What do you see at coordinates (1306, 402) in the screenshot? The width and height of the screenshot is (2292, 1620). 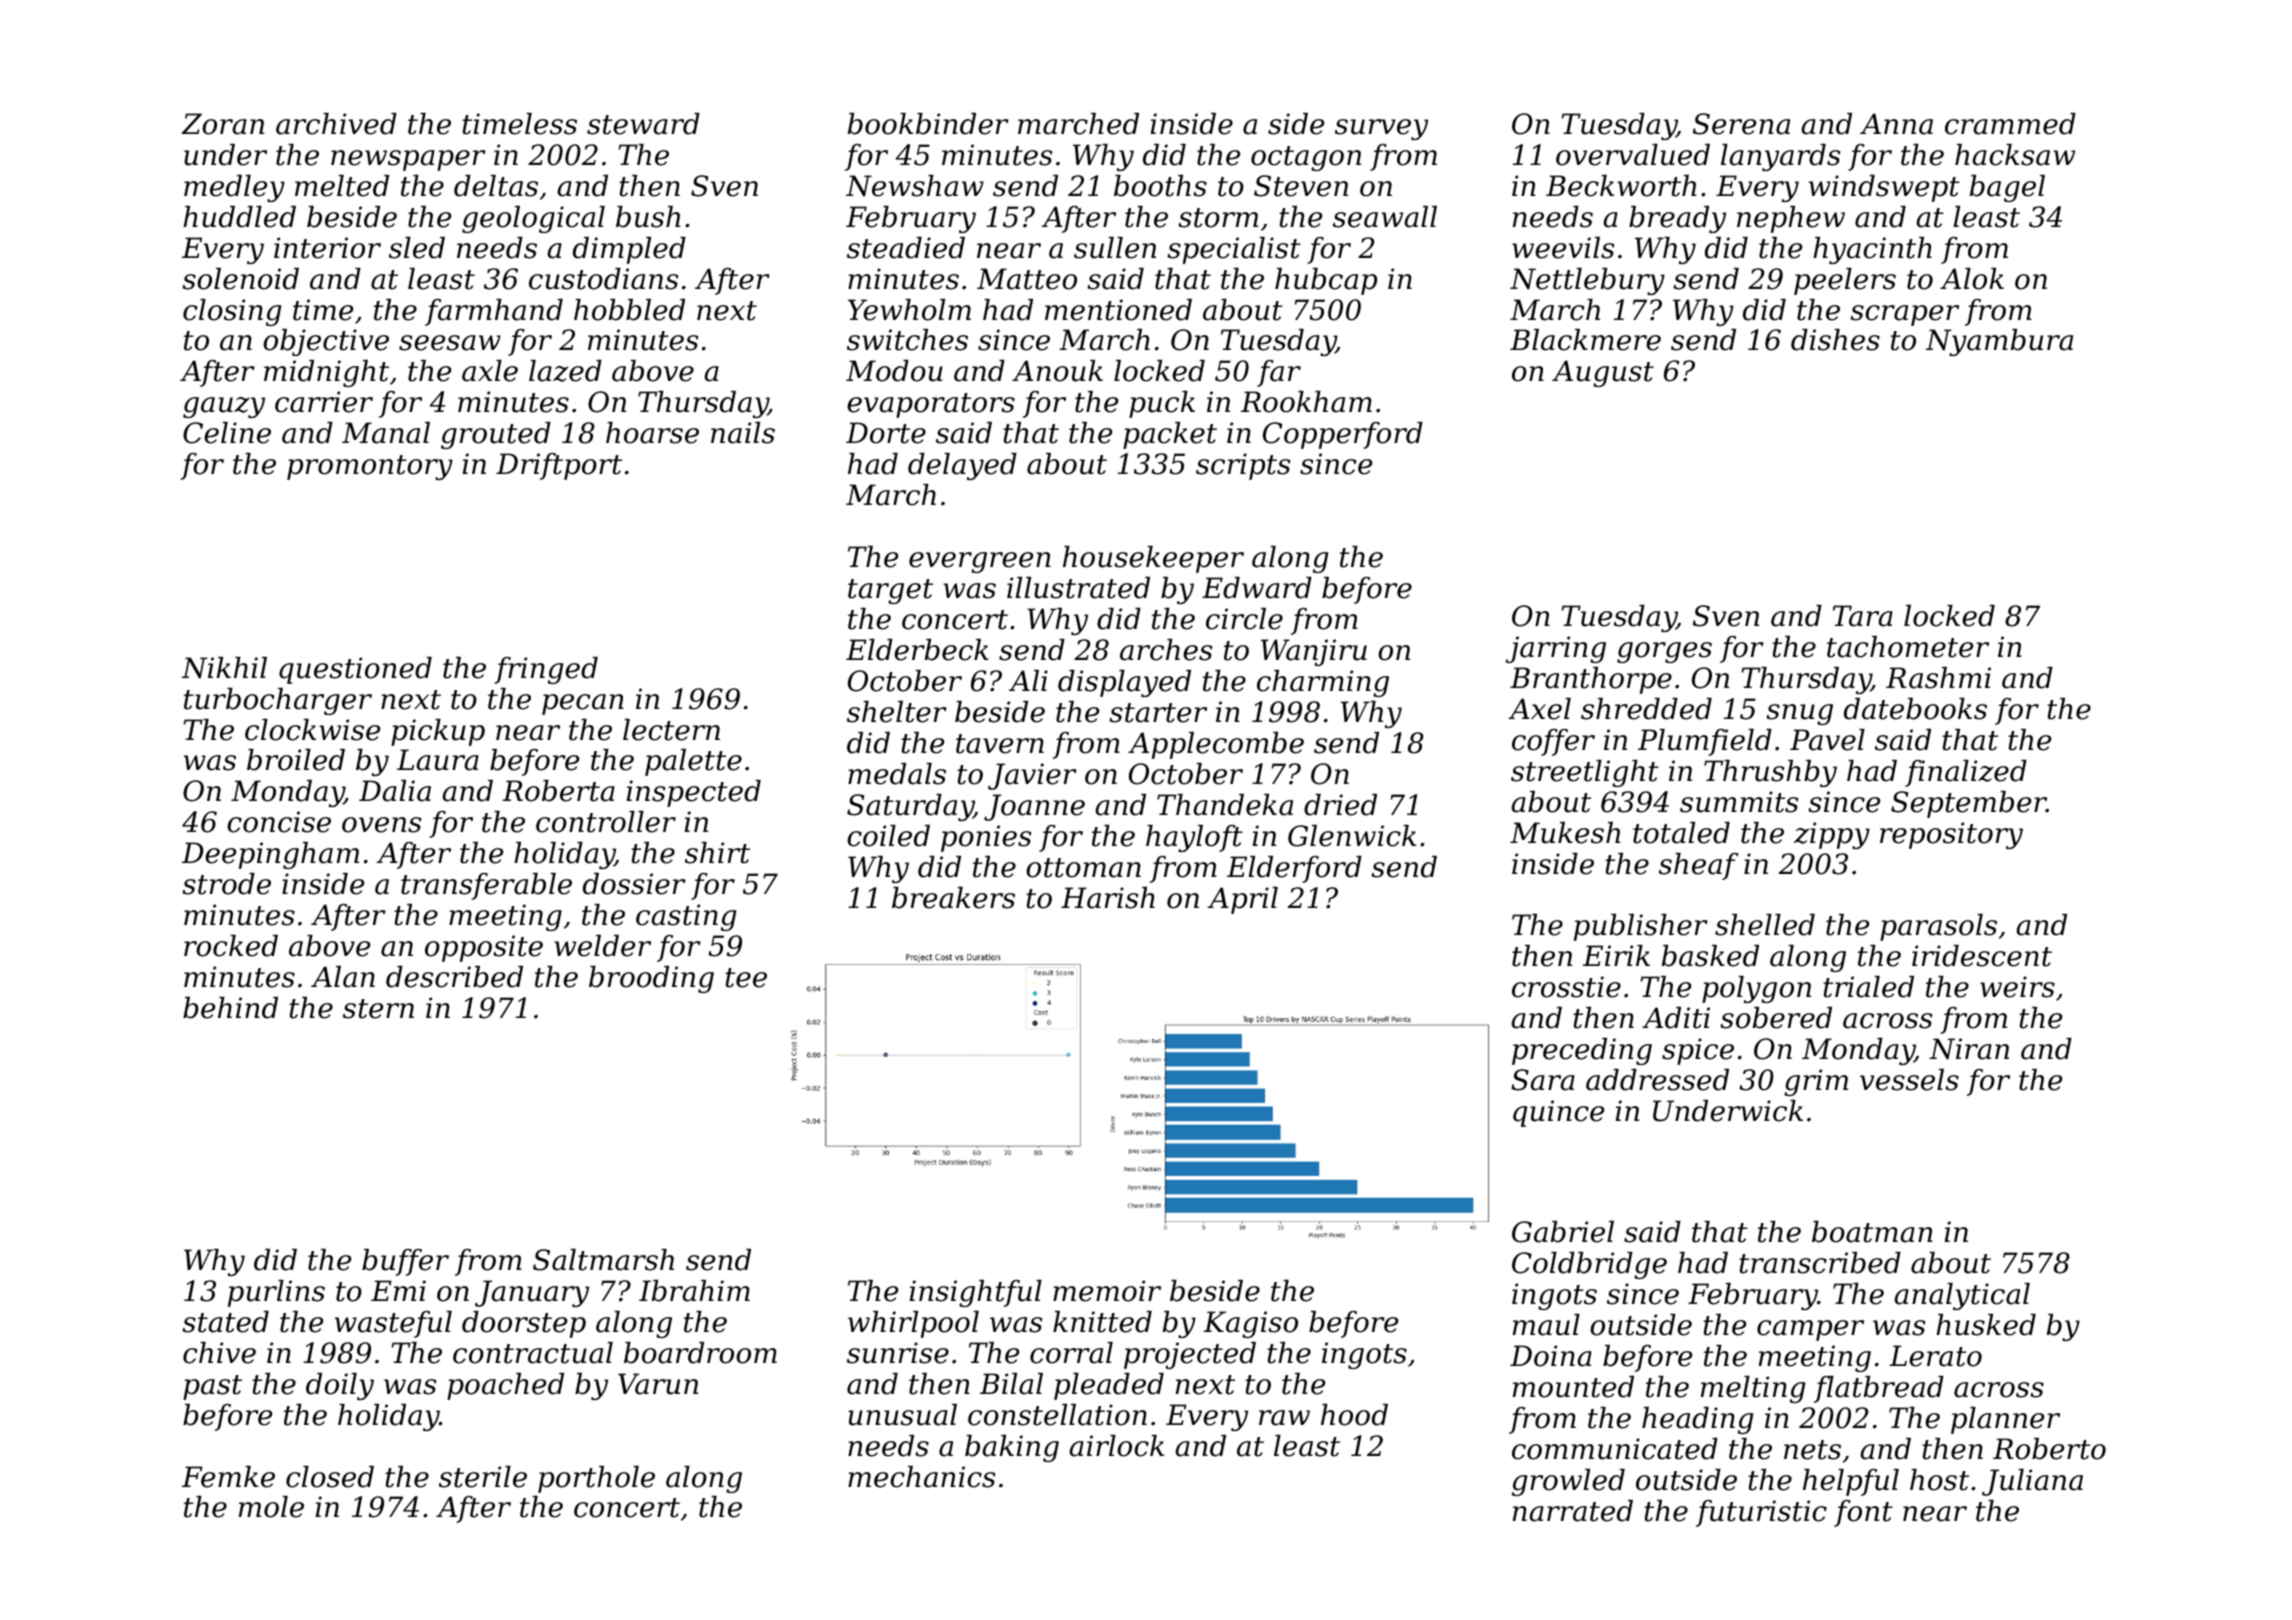 I see `Rookham` at bounding box center [1306, 402].
